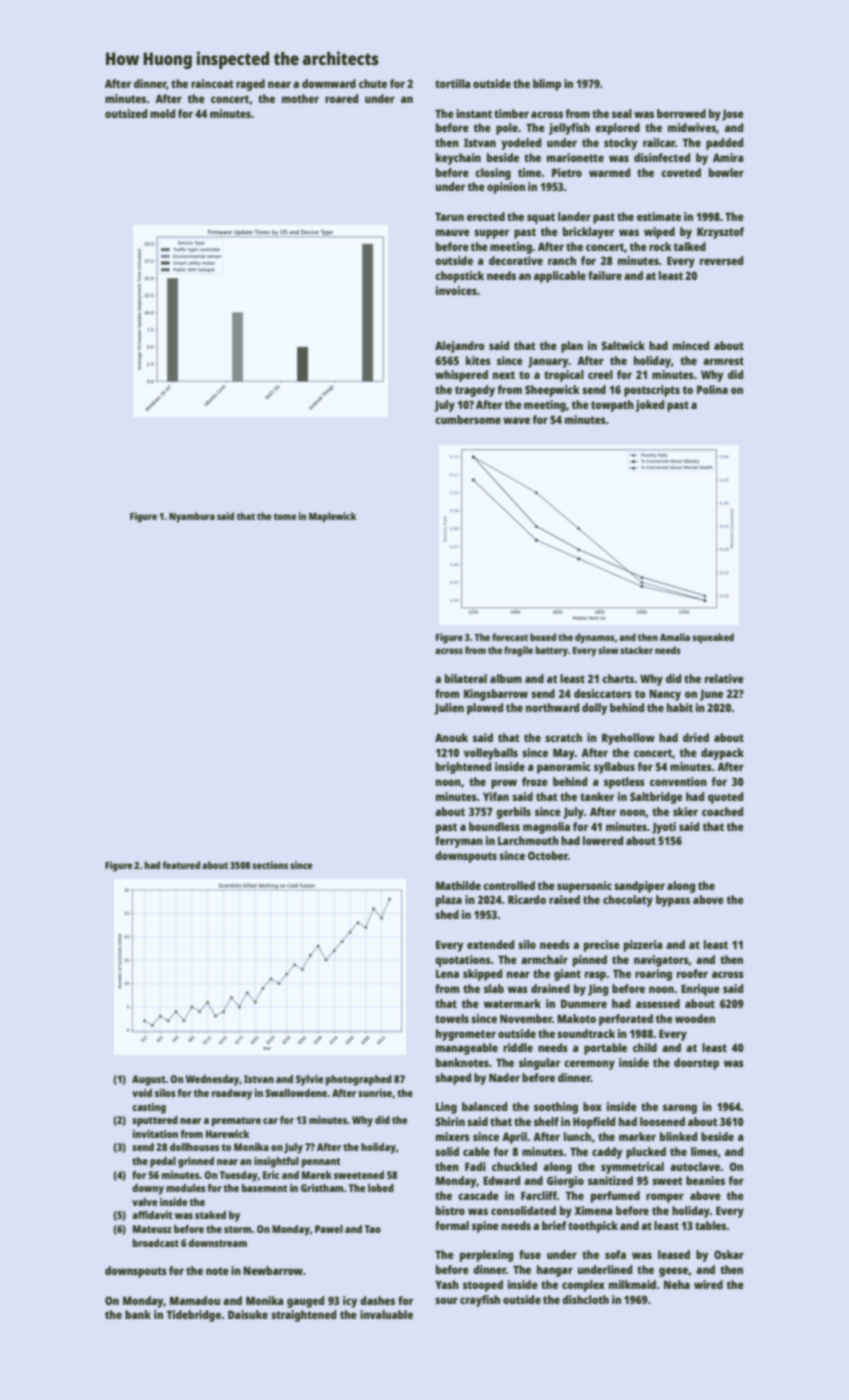 This screenshot has width=849, height=1400. Describe the element at coordinates (194, 1316) in the screenshot. I see `Tidebridge` at that location.
